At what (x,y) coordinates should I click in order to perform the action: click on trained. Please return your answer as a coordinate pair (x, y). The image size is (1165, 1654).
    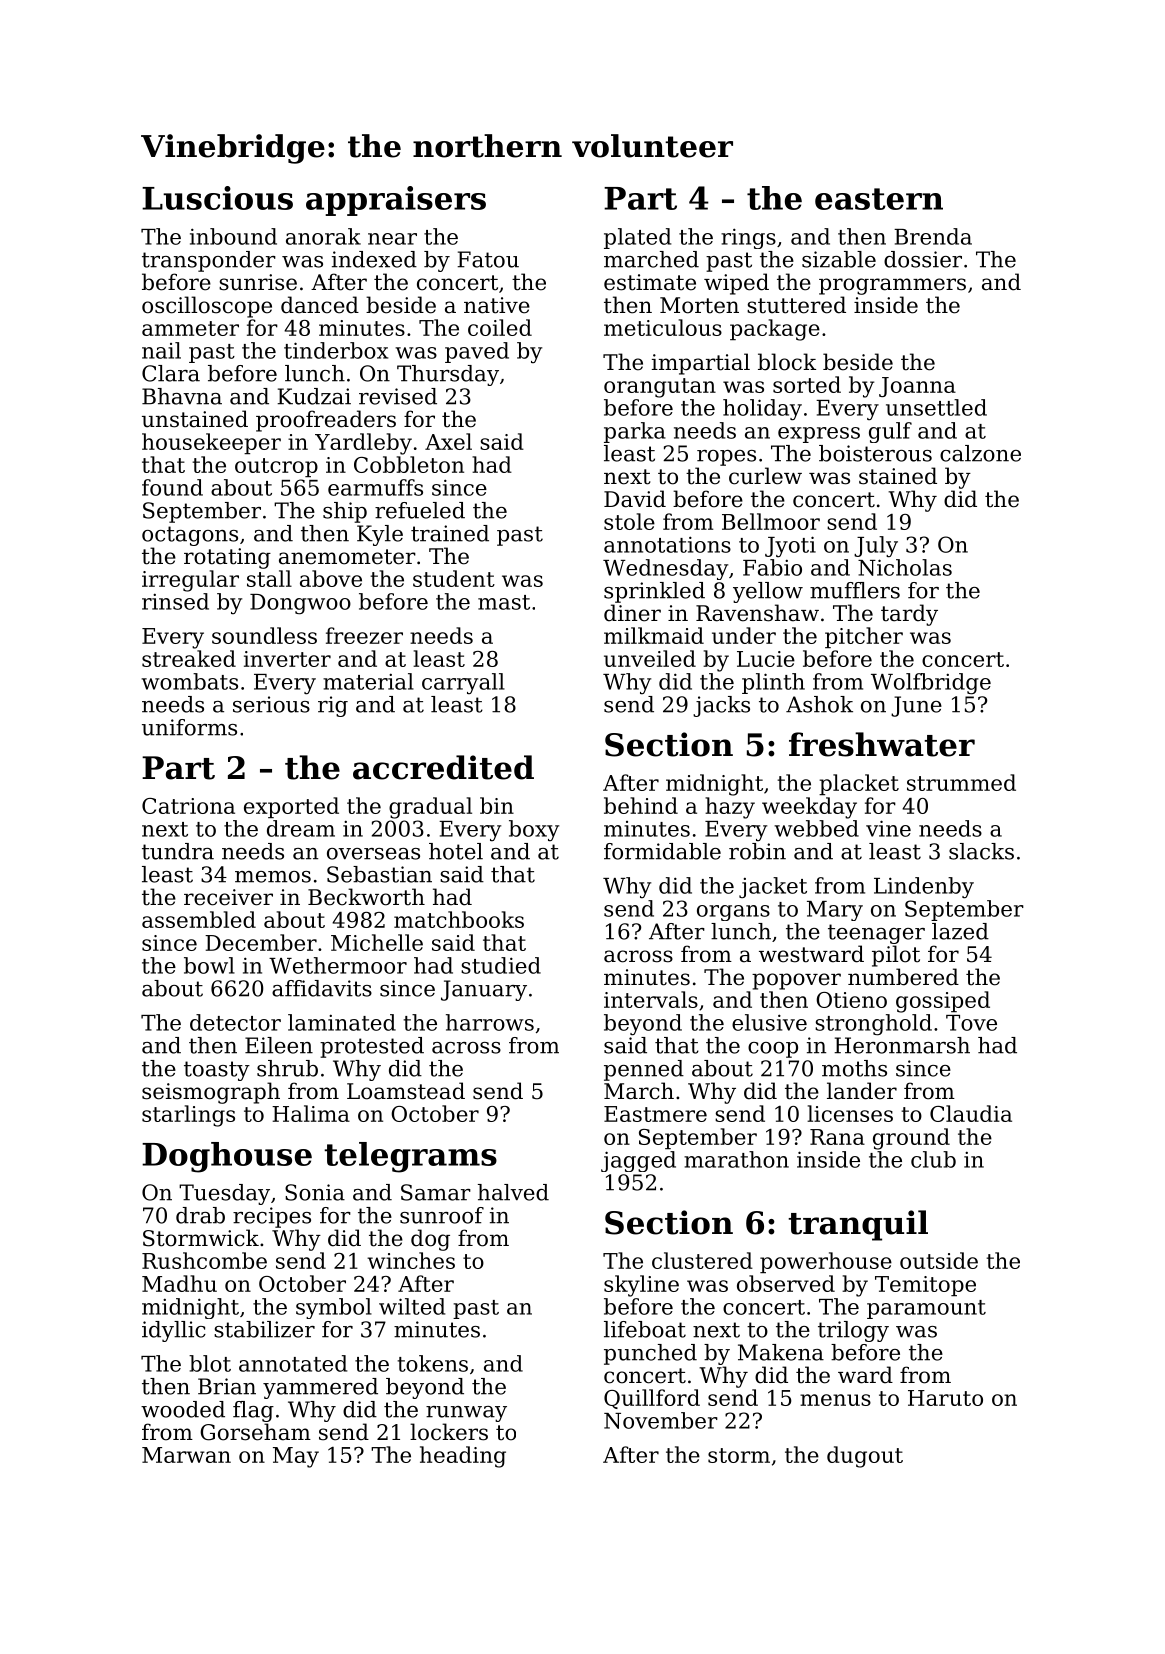
    Looking at the image, I should click on (450, 533).
